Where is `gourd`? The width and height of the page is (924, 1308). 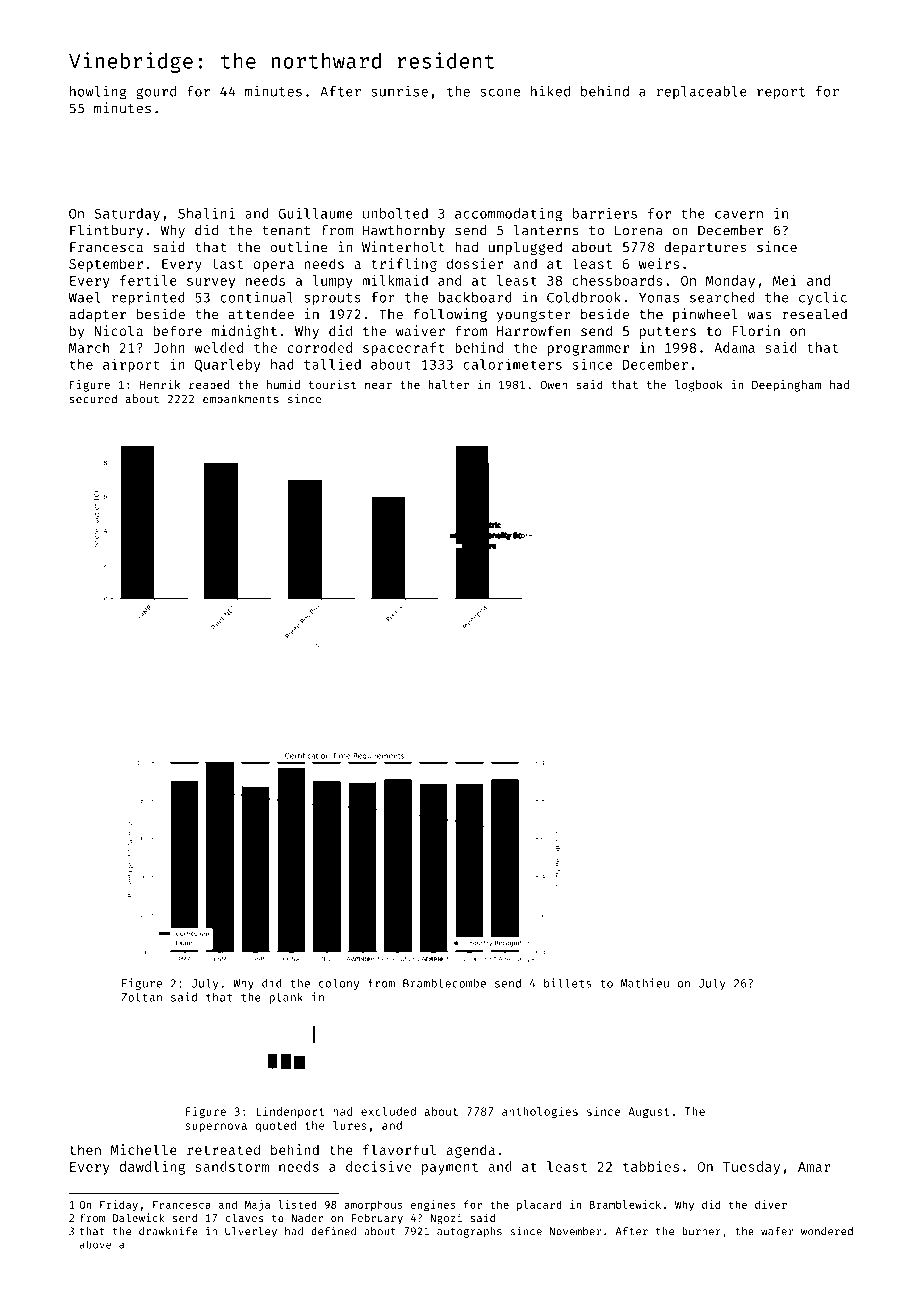
gourd is located at coordinates (156, 93).
